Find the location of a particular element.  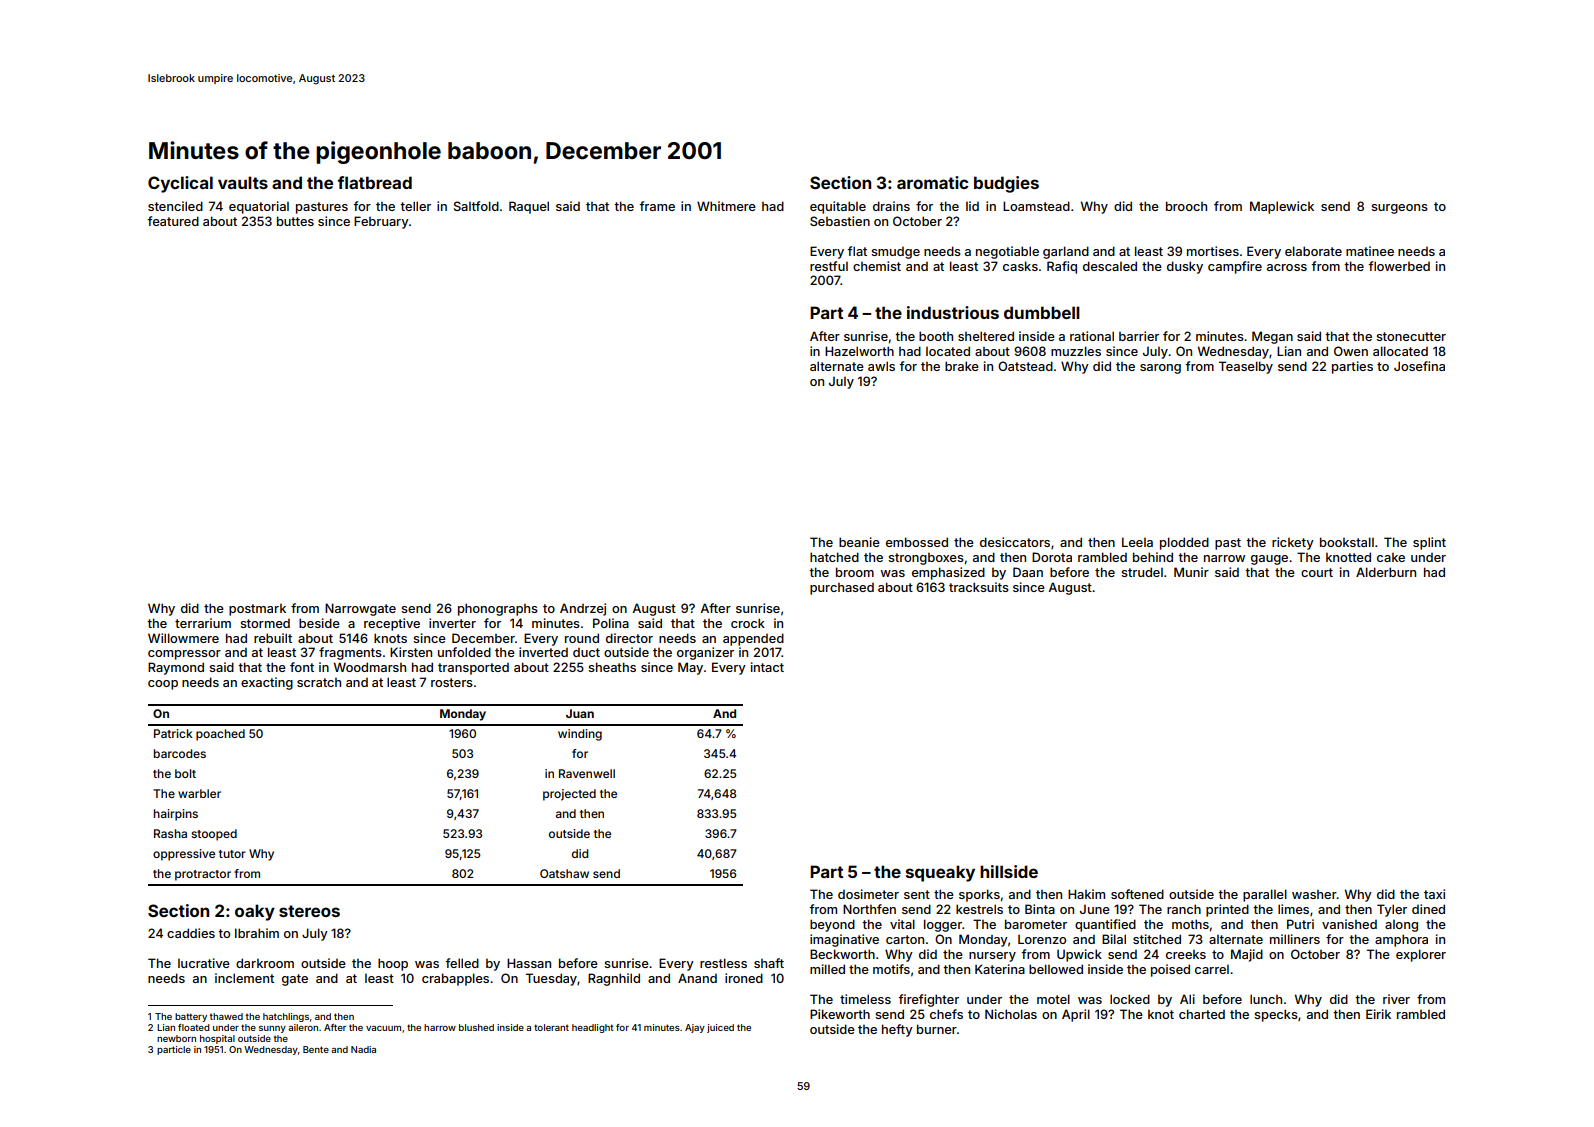

vaults is located at coordinates (243, 182).
